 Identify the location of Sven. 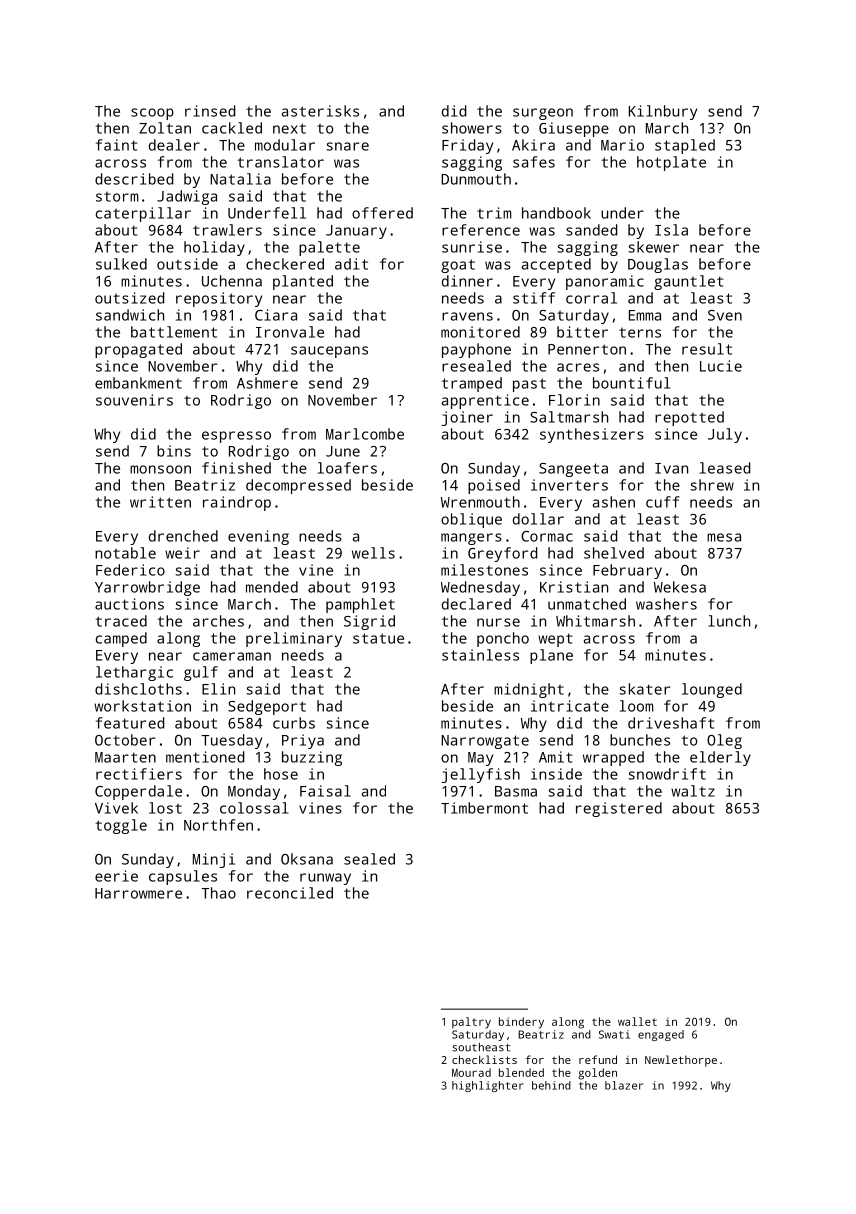
(725, 315).
